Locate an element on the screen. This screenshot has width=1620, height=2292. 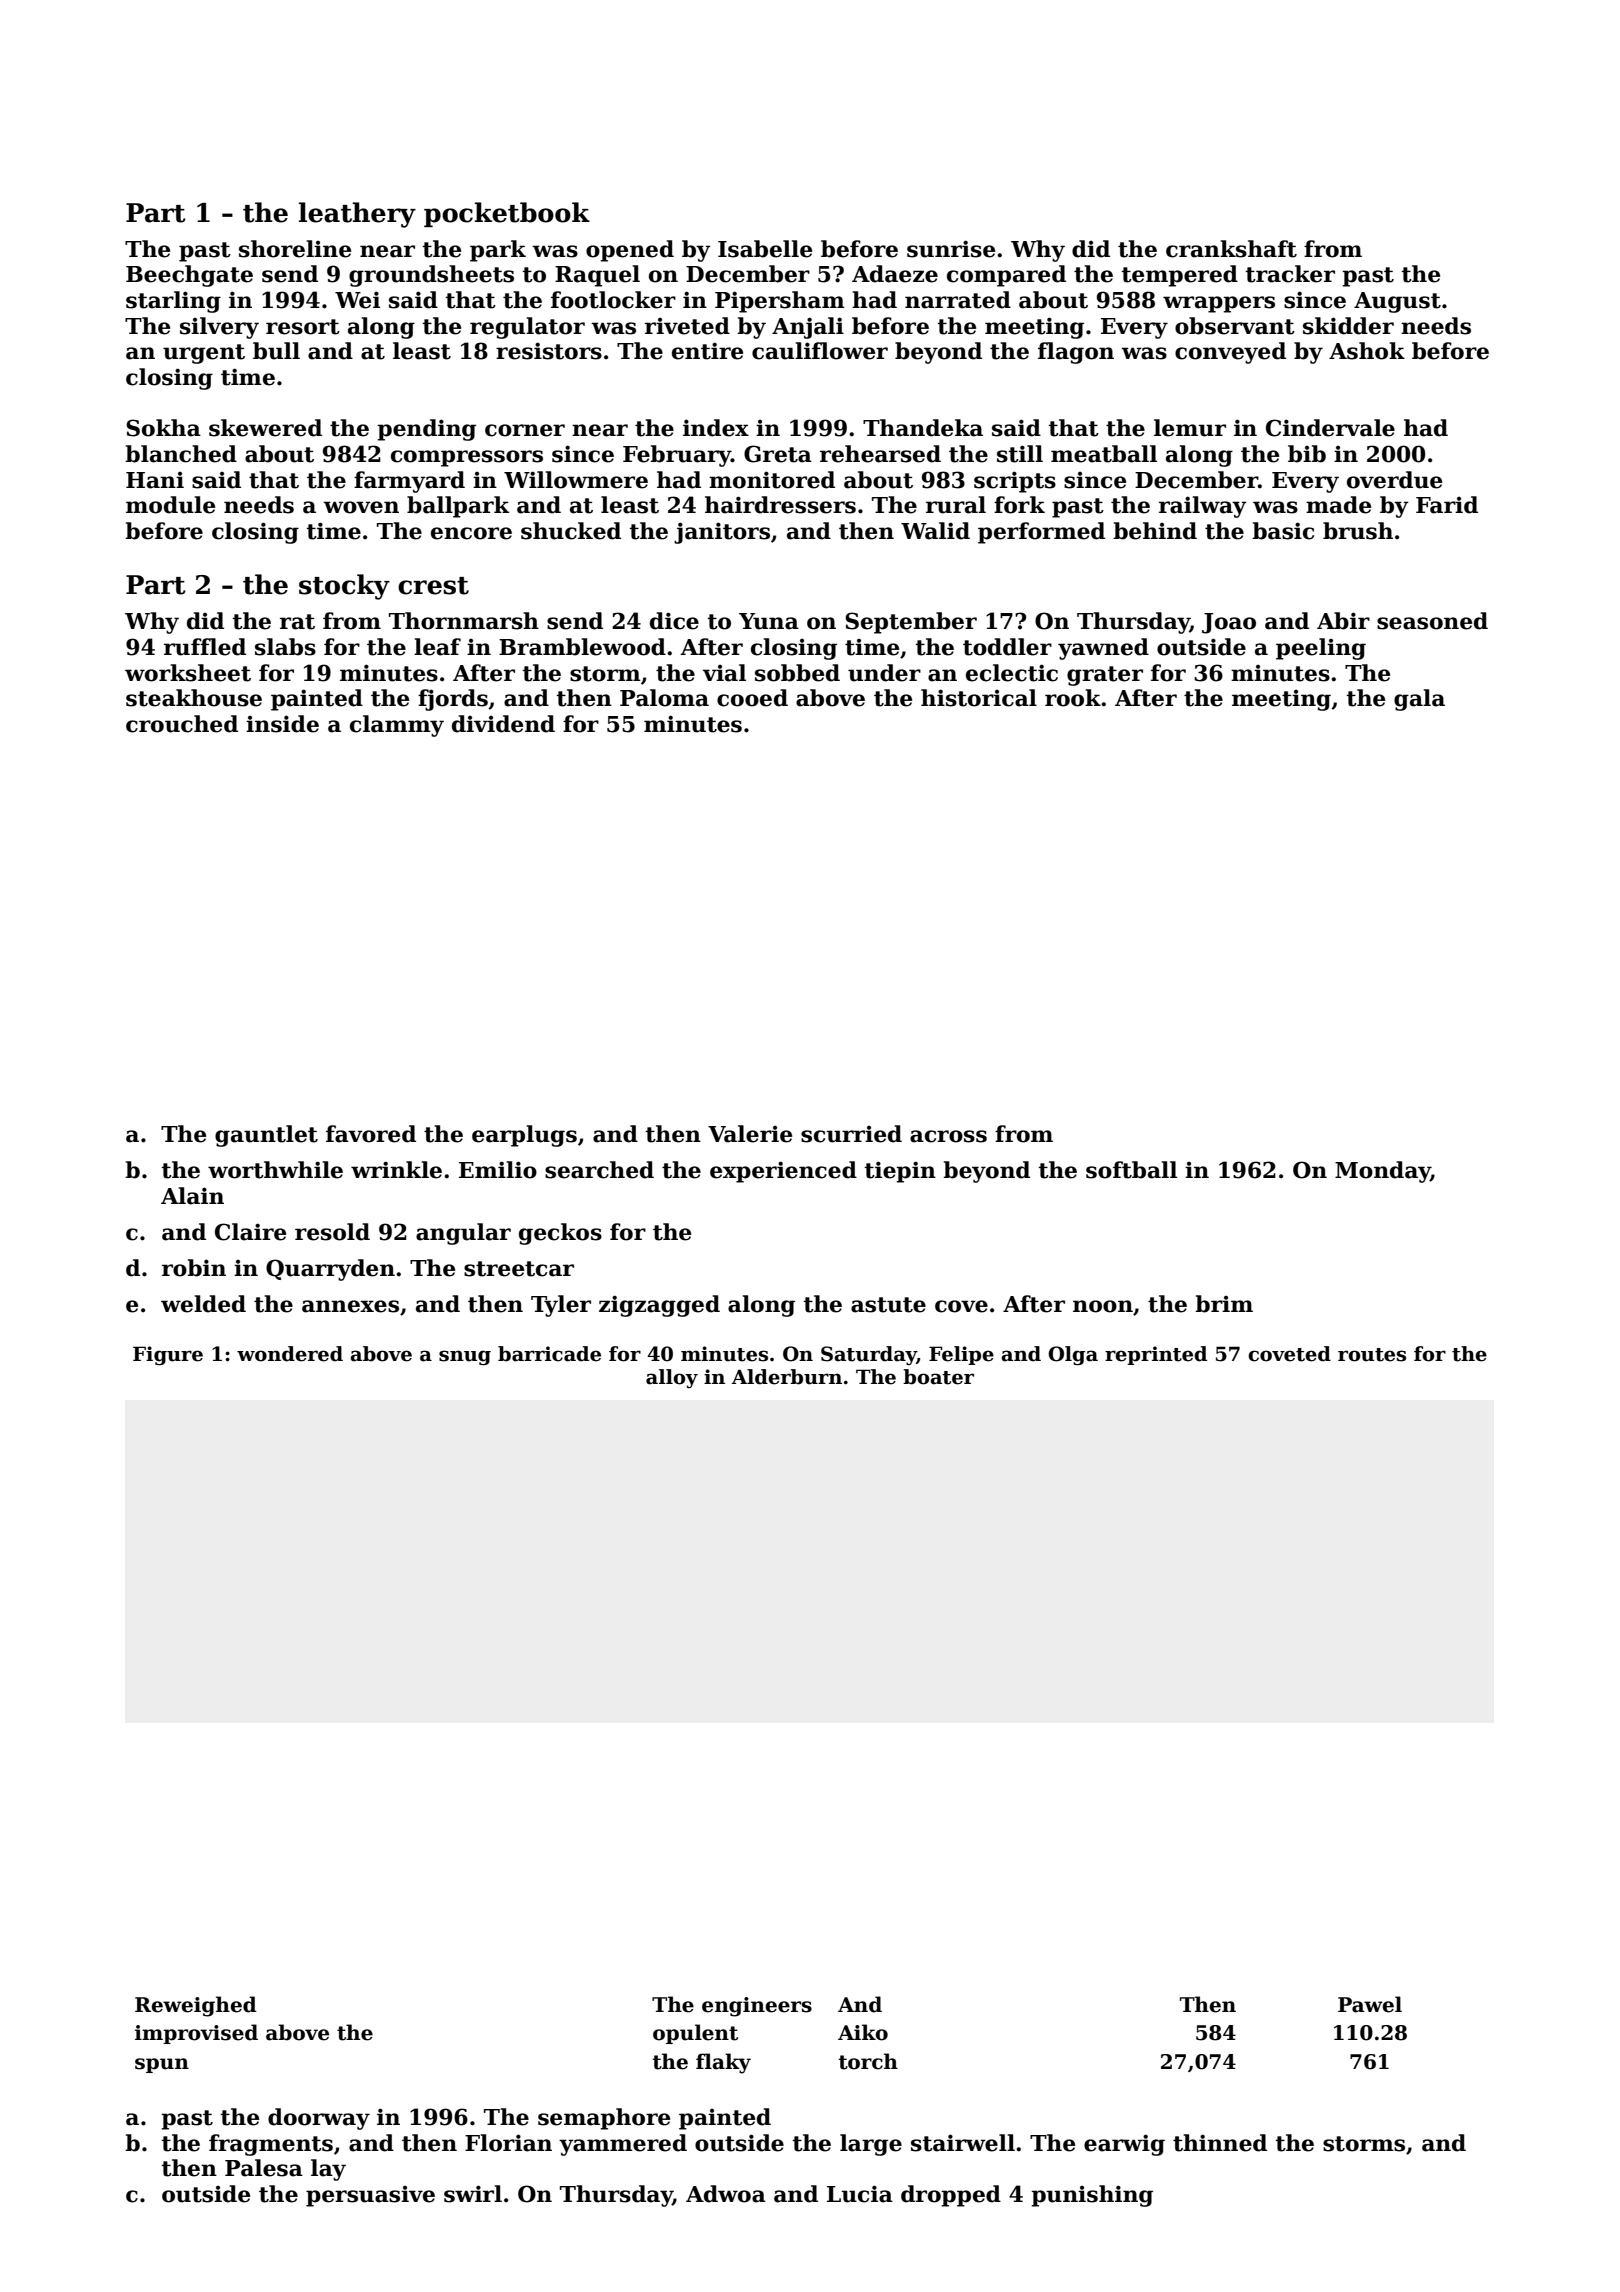
August is located at coordinates (1397, 302).
